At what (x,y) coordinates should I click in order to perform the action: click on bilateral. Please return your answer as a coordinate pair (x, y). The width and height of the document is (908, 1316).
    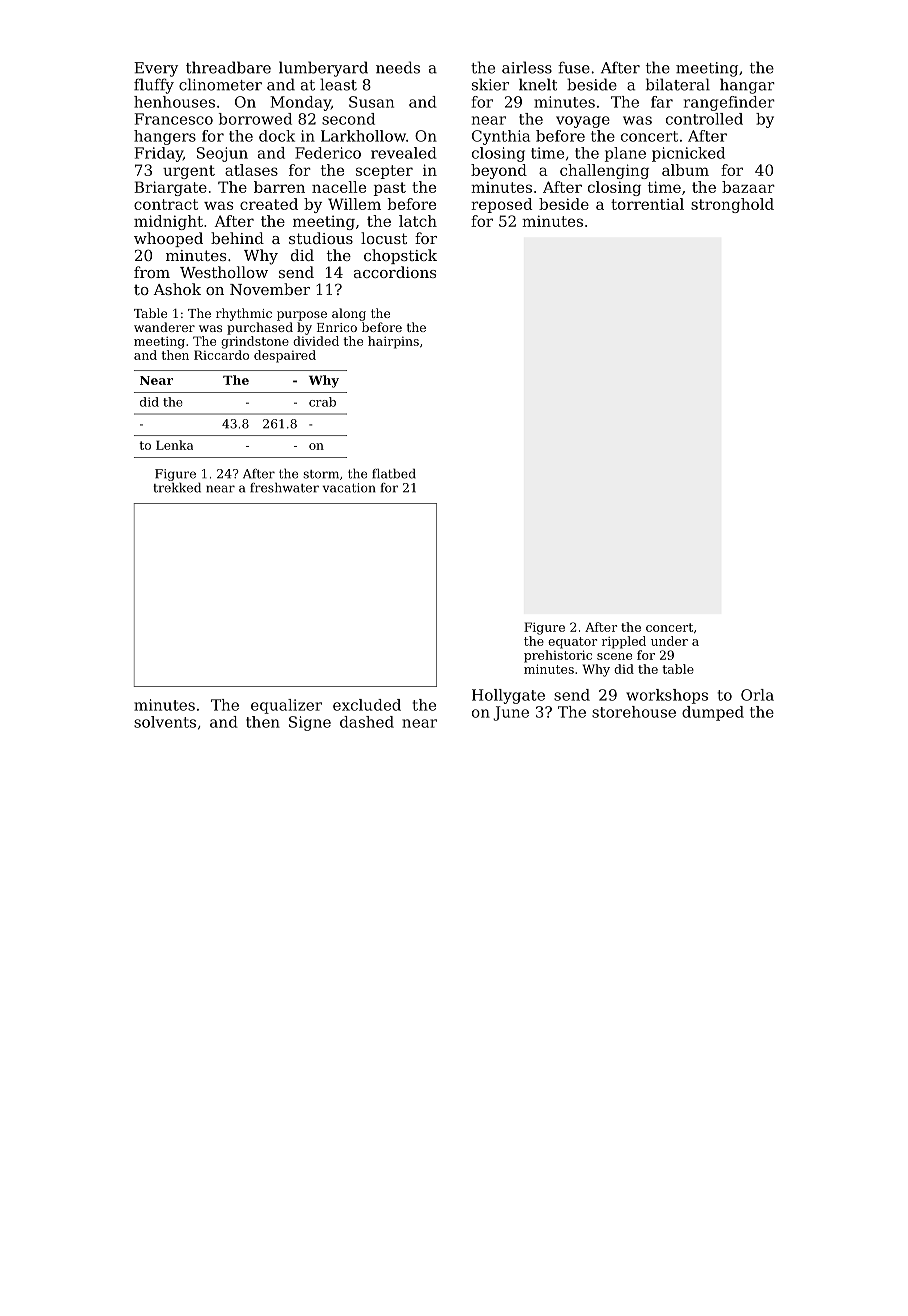
    Looking at the image, I should click on (678, 84).
